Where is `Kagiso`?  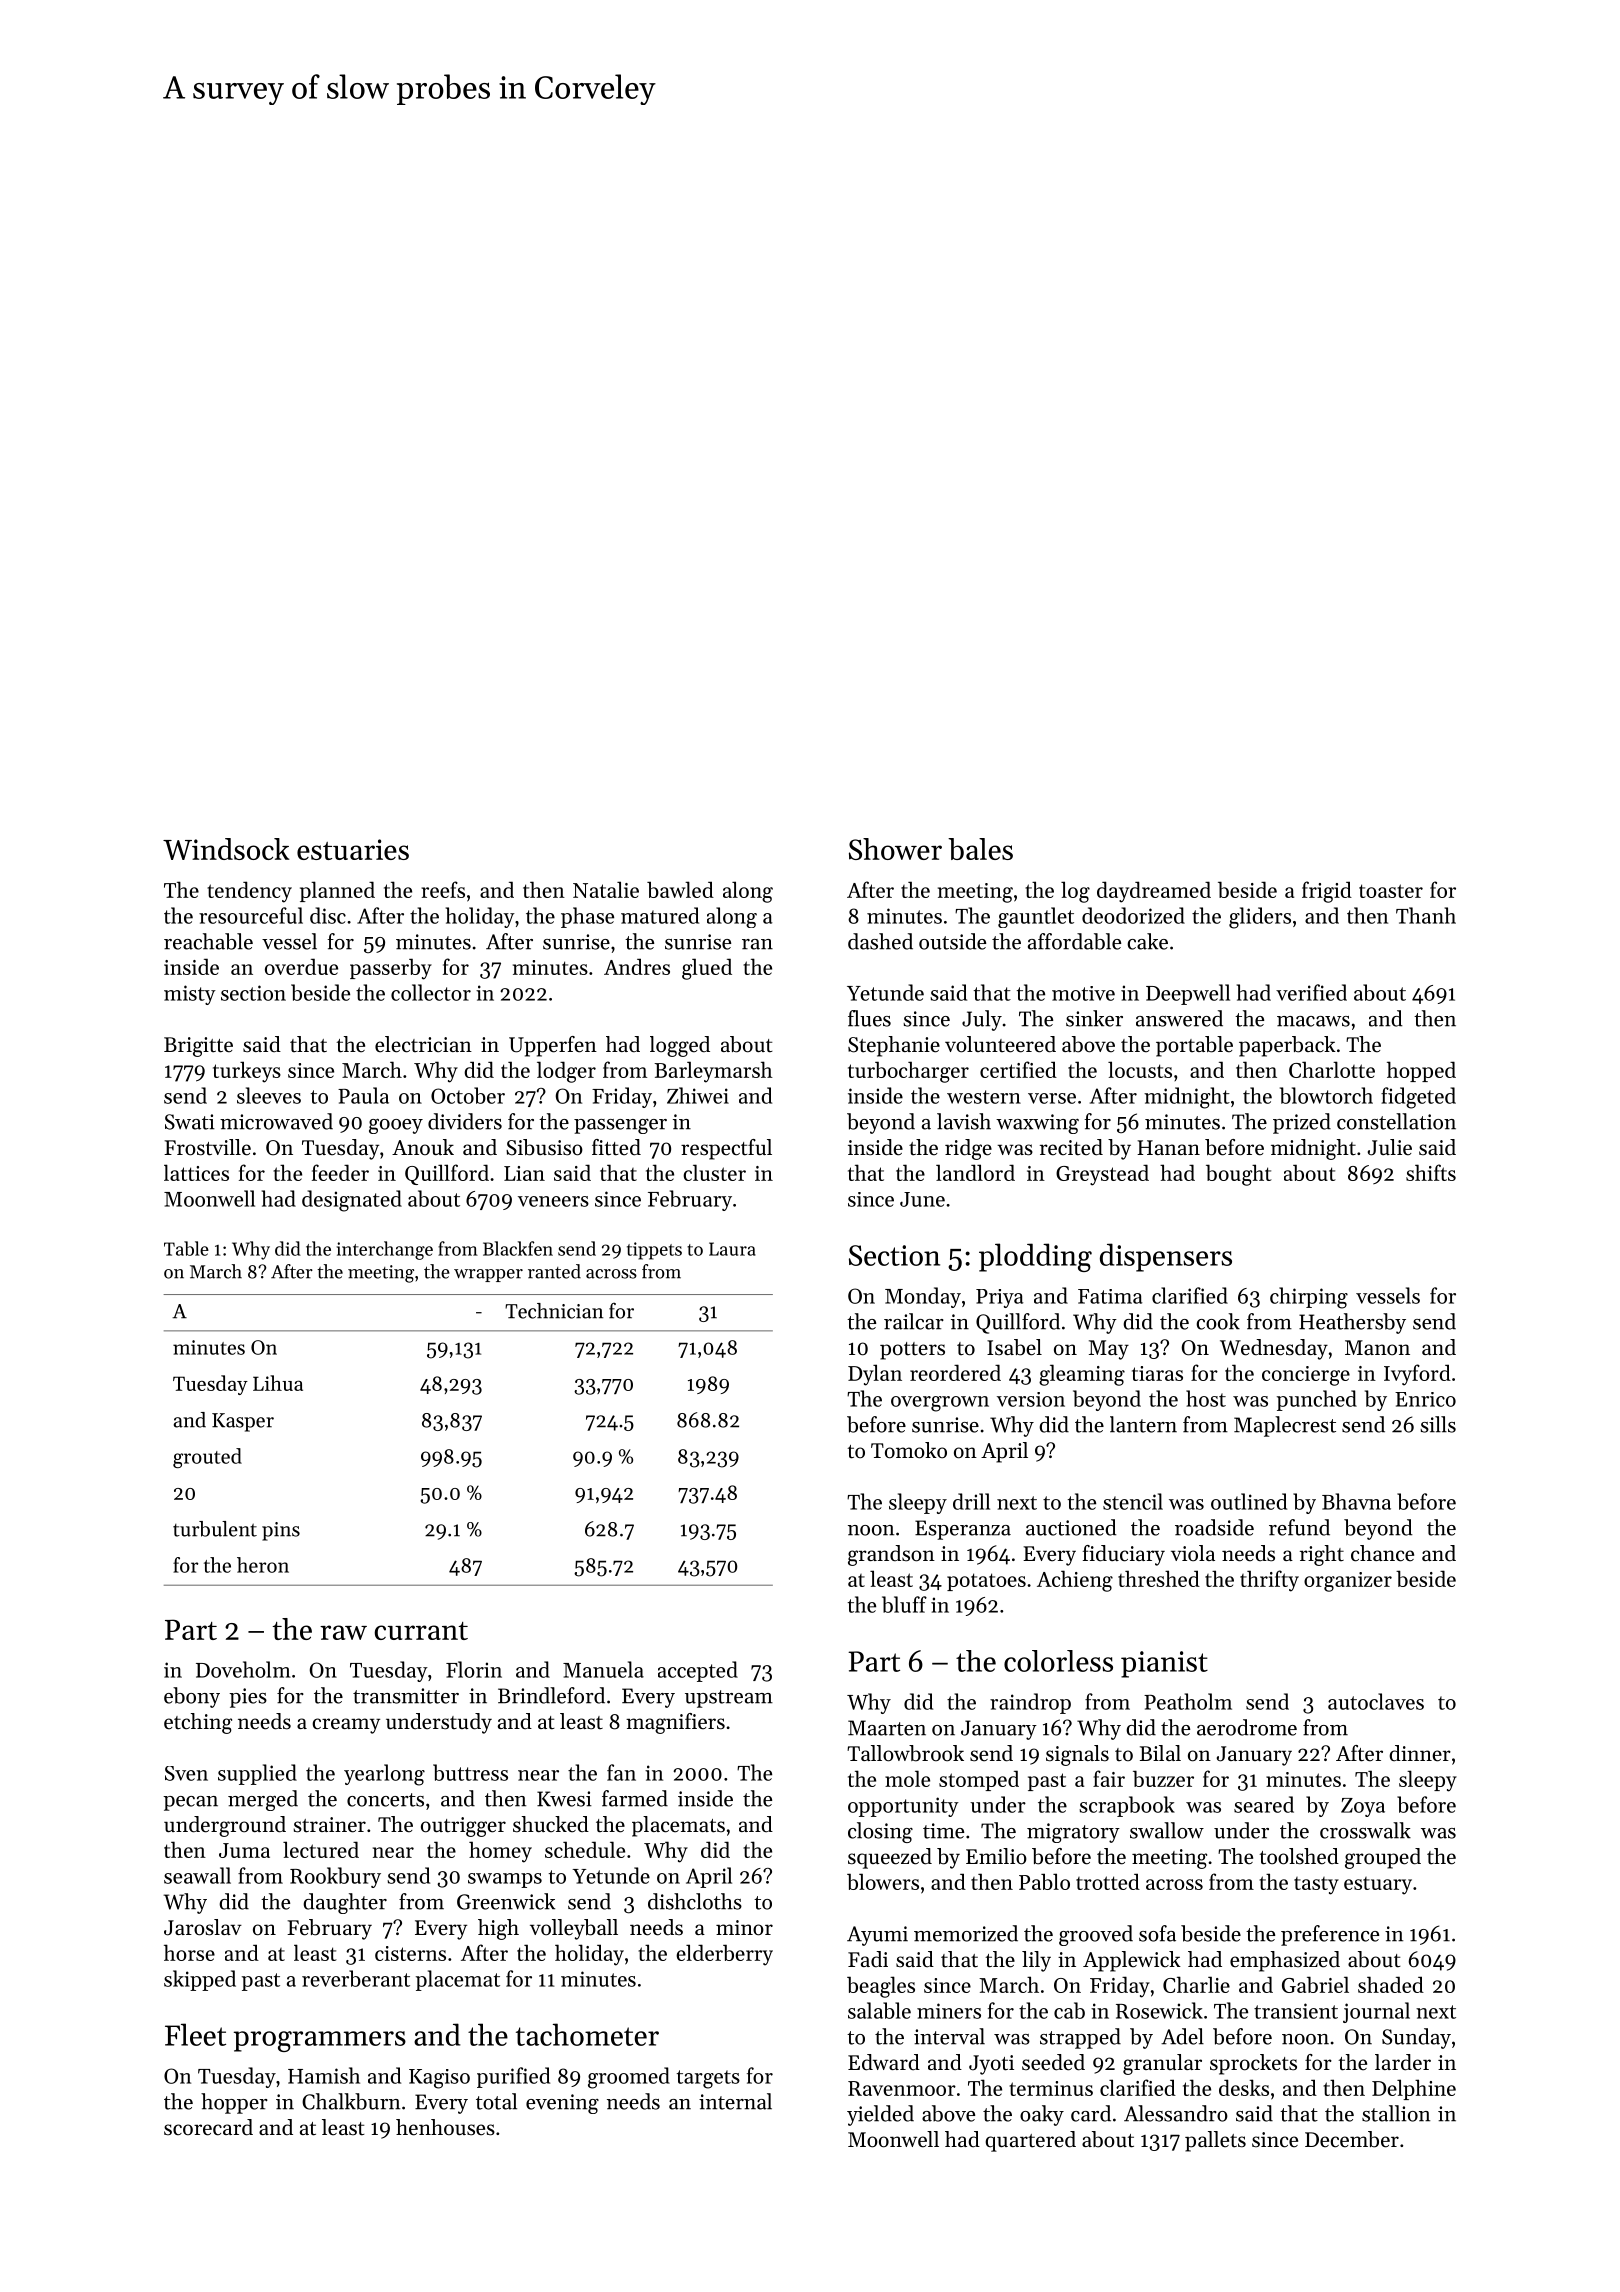 Kagiso is located at coordinates (439, 2079).
